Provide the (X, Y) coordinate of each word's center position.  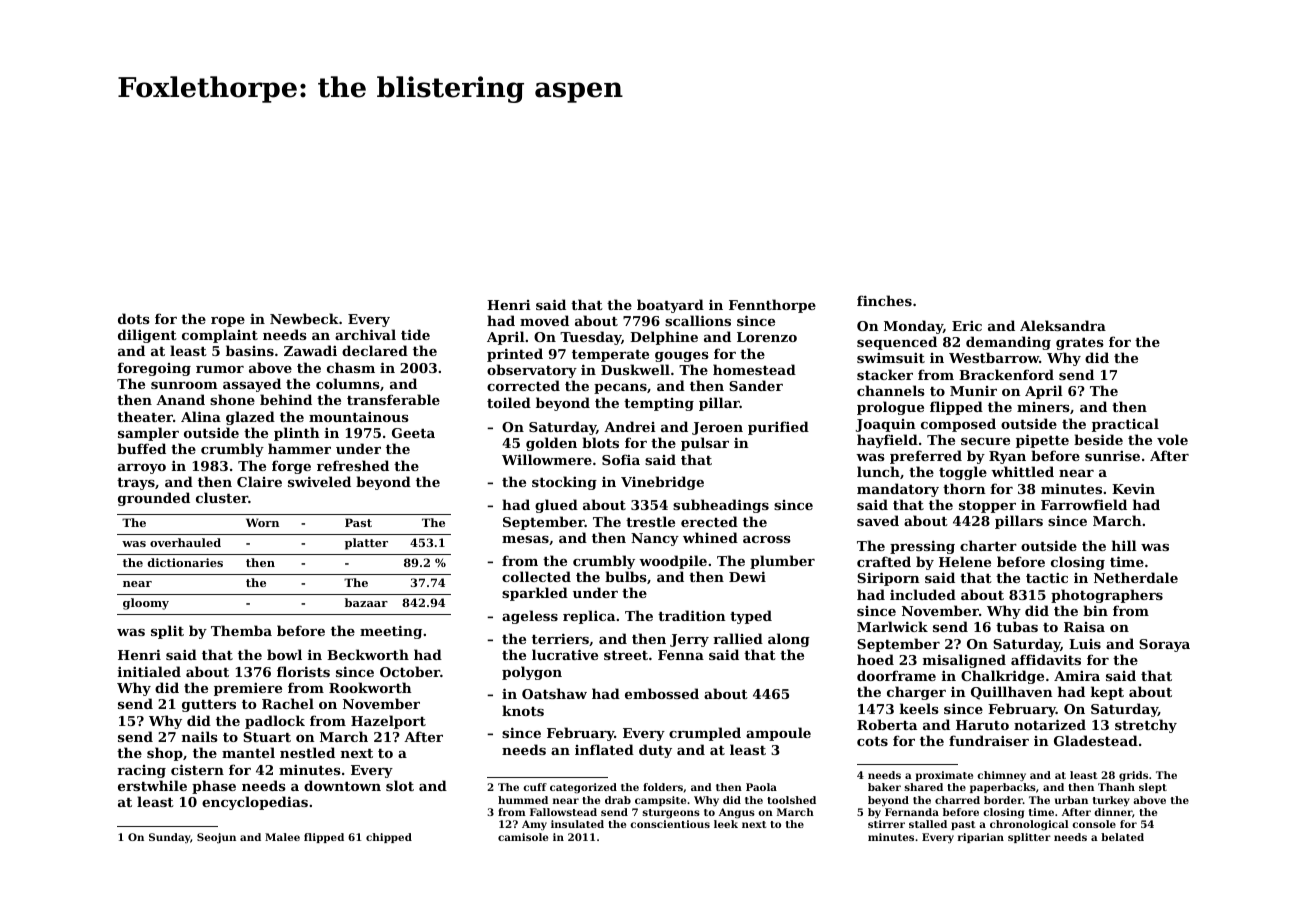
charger (916, 693)
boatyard (670, 306)
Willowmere (547, 459)
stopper (987, 507)
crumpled (705, 734)
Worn (262, 522)
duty (655, 751)
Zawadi (310, 350)
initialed (149, 671)
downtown (342, 785)
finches (884, 300)
